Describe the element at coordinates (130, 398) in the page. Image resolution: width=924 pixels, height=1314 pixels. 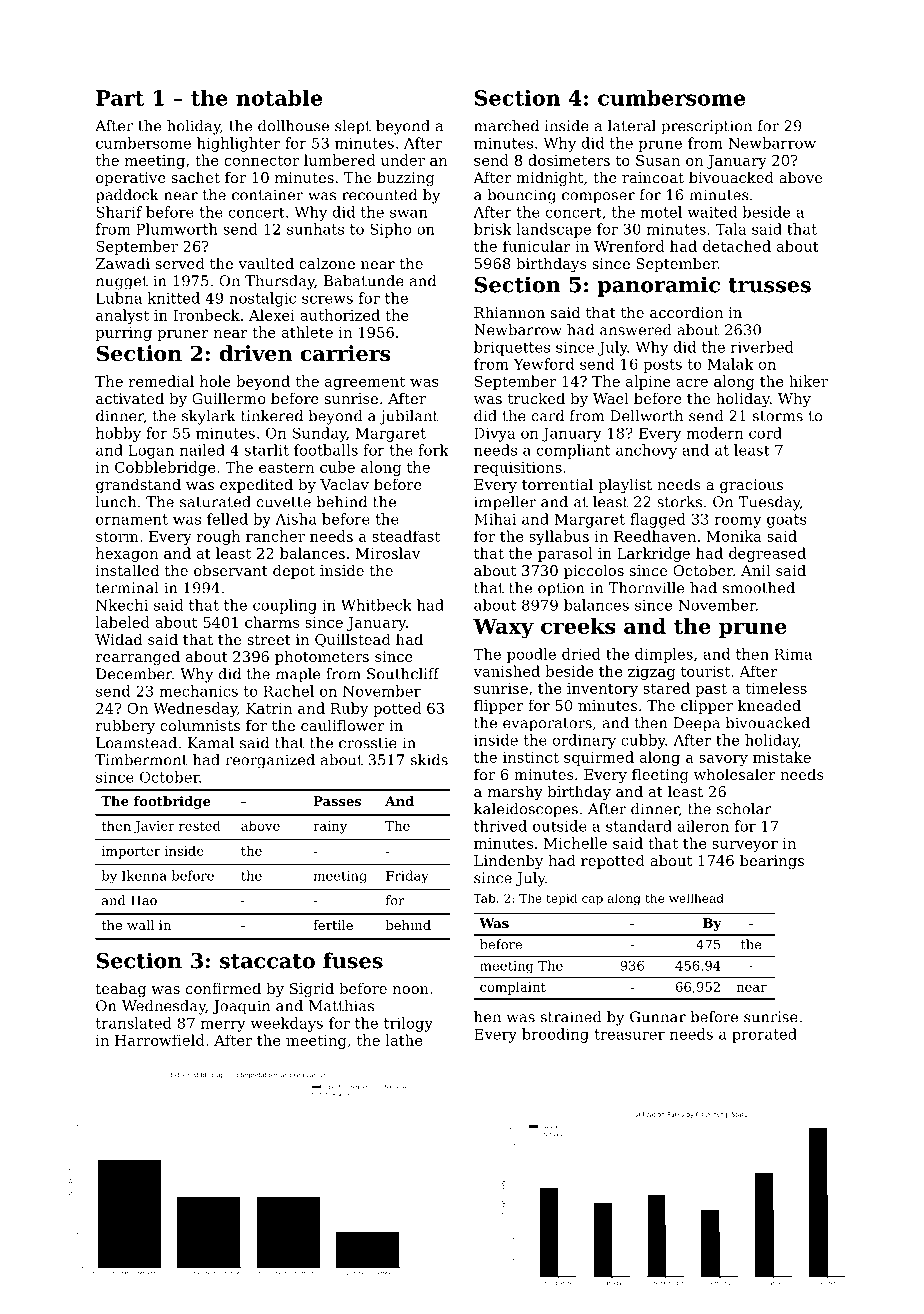
I see `activated` at that location.
